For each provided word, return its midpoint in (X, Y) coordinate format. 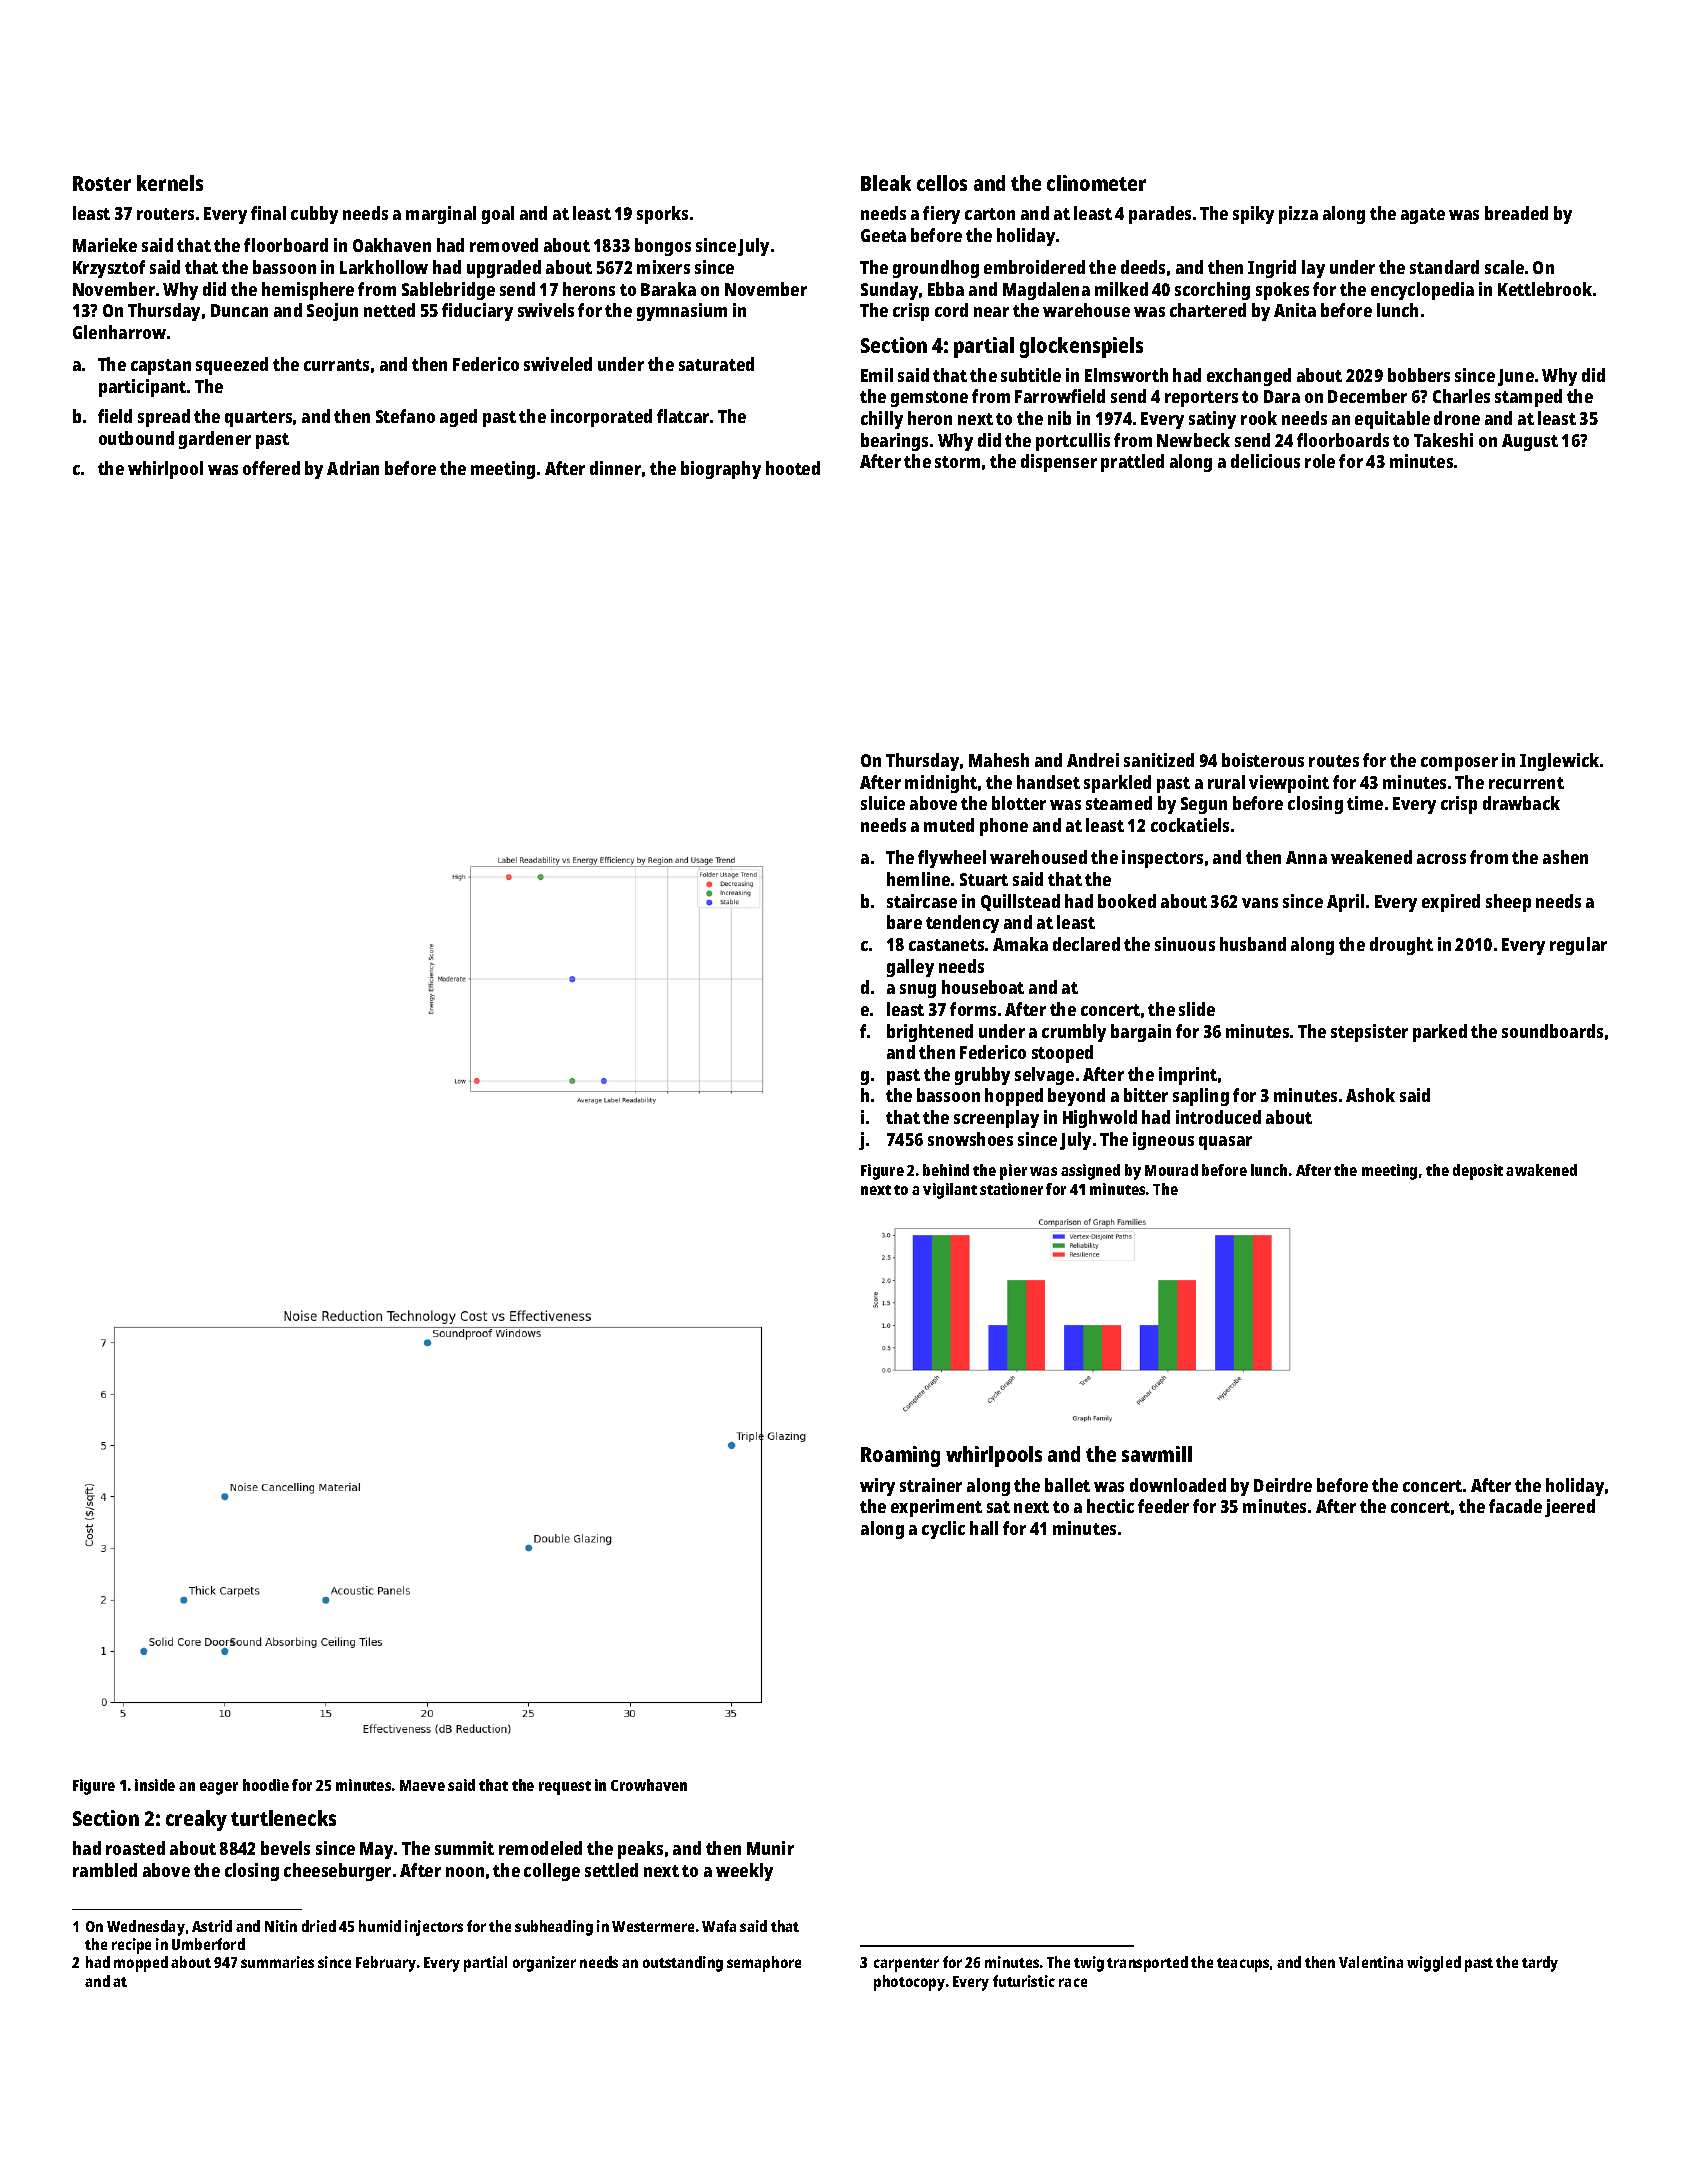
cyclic (943, 1530)
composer (1459, 764)
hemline (918, 879)
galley (910, 968)
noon (465, 1872)
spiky (1253, 215)
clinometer (1096, 183)
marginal (441, 215)
